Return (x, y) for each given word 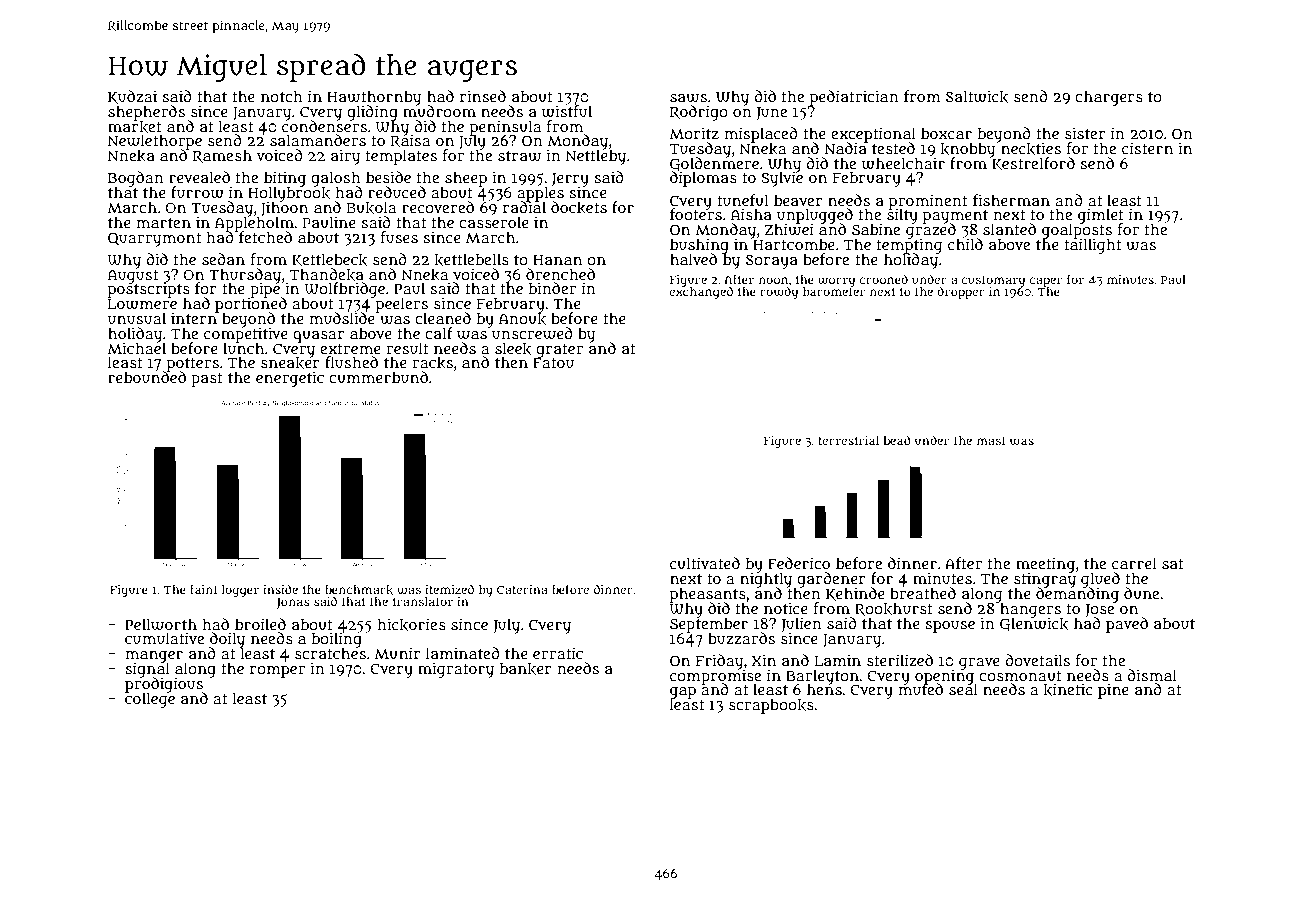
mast (991, 441)
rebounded (147, 377)
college (150, 700)
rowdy (779, 293)
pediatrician (854, 97)
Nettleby (595, 157)
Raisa (410, 141)
